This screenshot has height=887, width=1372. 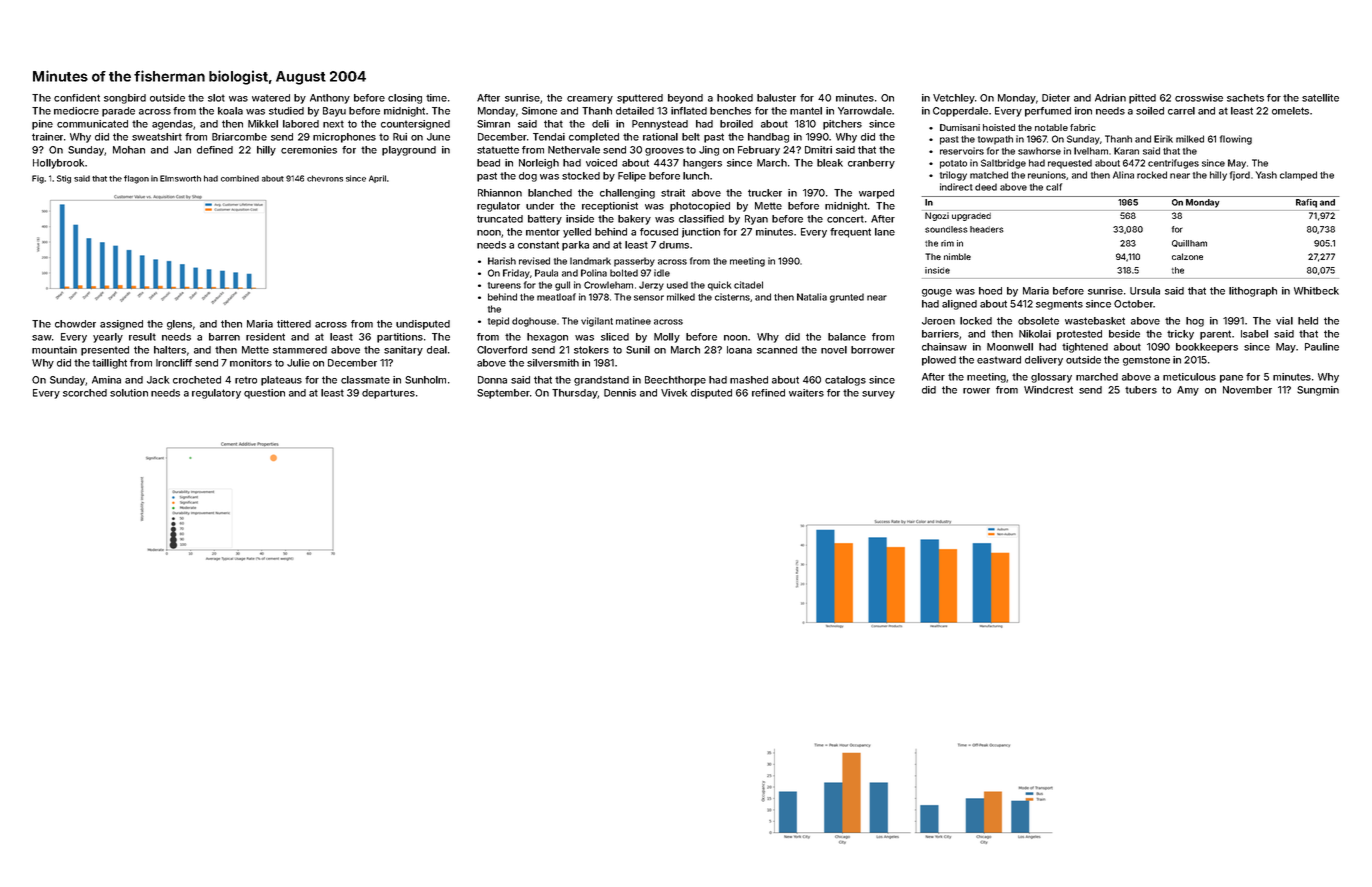 What do you see at coordinates (990, 291) in the screenshot?
I see `hoed` at bounding box center [990, 291].
